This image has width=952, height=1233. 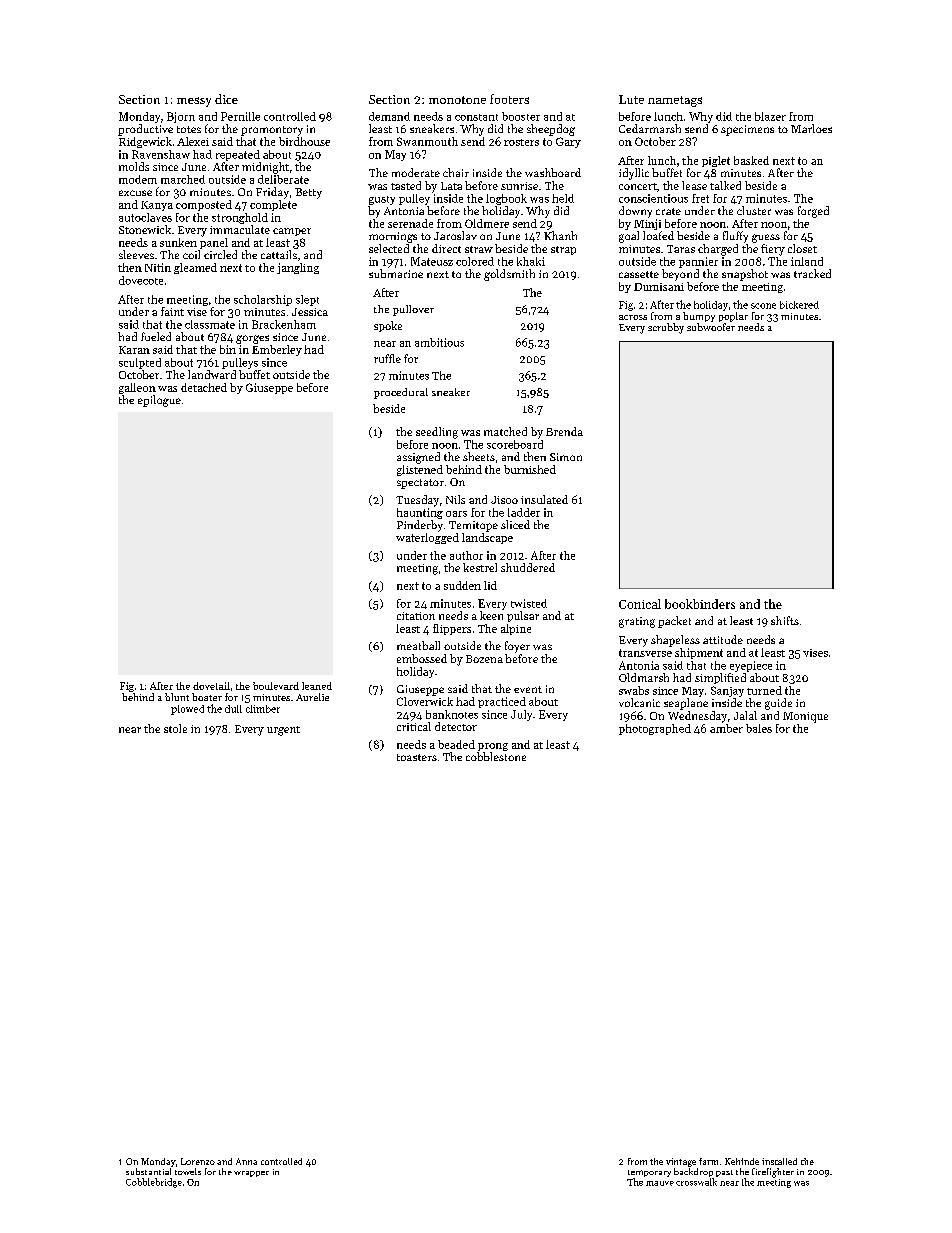 I want to click on poplar, so click(x=733, y=317).
